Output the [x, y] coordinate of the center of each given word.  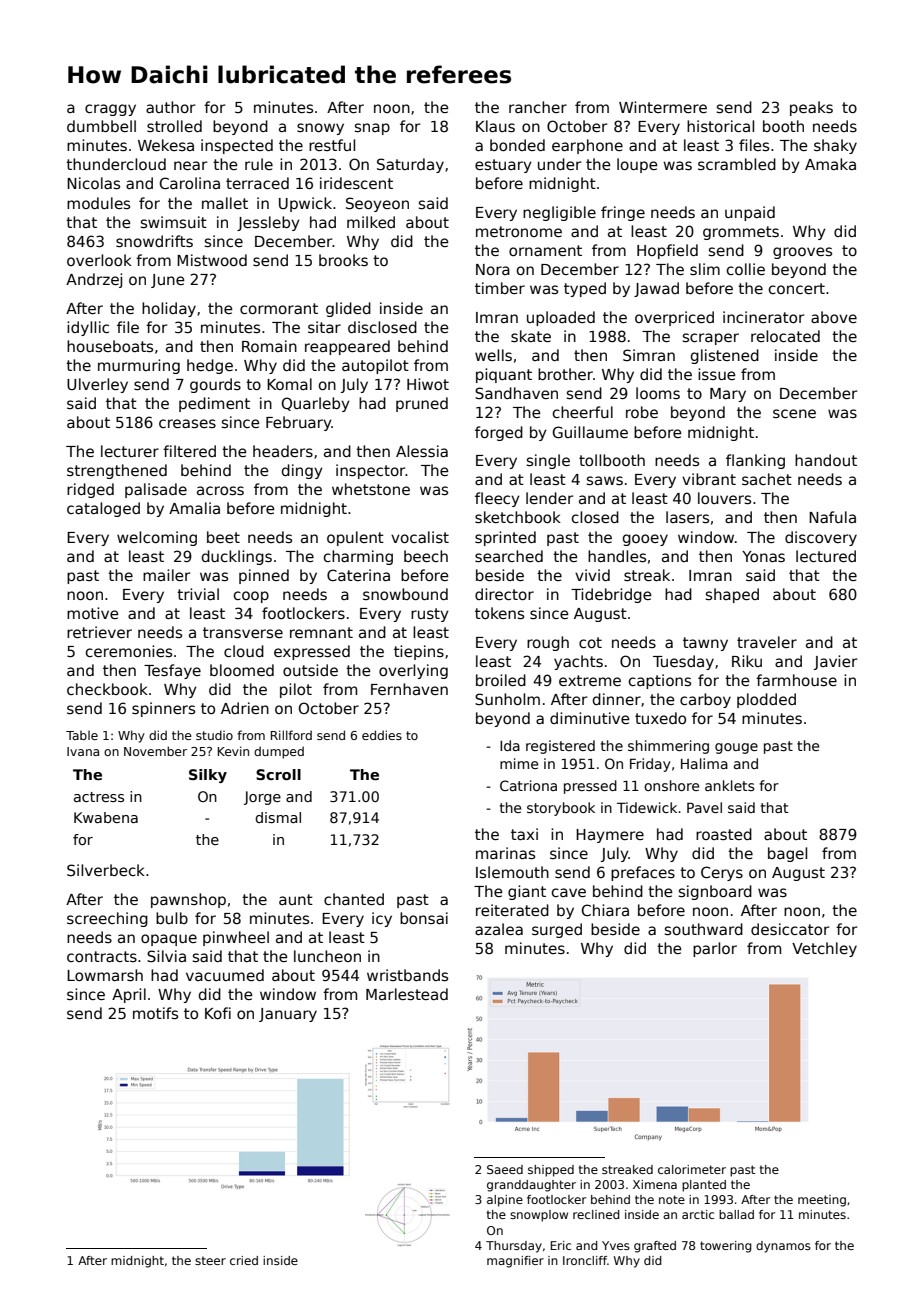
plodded [766, 700]
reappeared [347, 347]
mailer [166, 575]
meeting [822, 1201]
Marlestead [407, 994]
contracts [102, 956]
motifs [155, 1013]
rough [548, 643]
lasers [687, 517]
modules [98, 203]
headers [283, 451]
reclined [596, 1214]
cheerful [583, 412]
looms [658, 393]
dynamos [783, 1247]
